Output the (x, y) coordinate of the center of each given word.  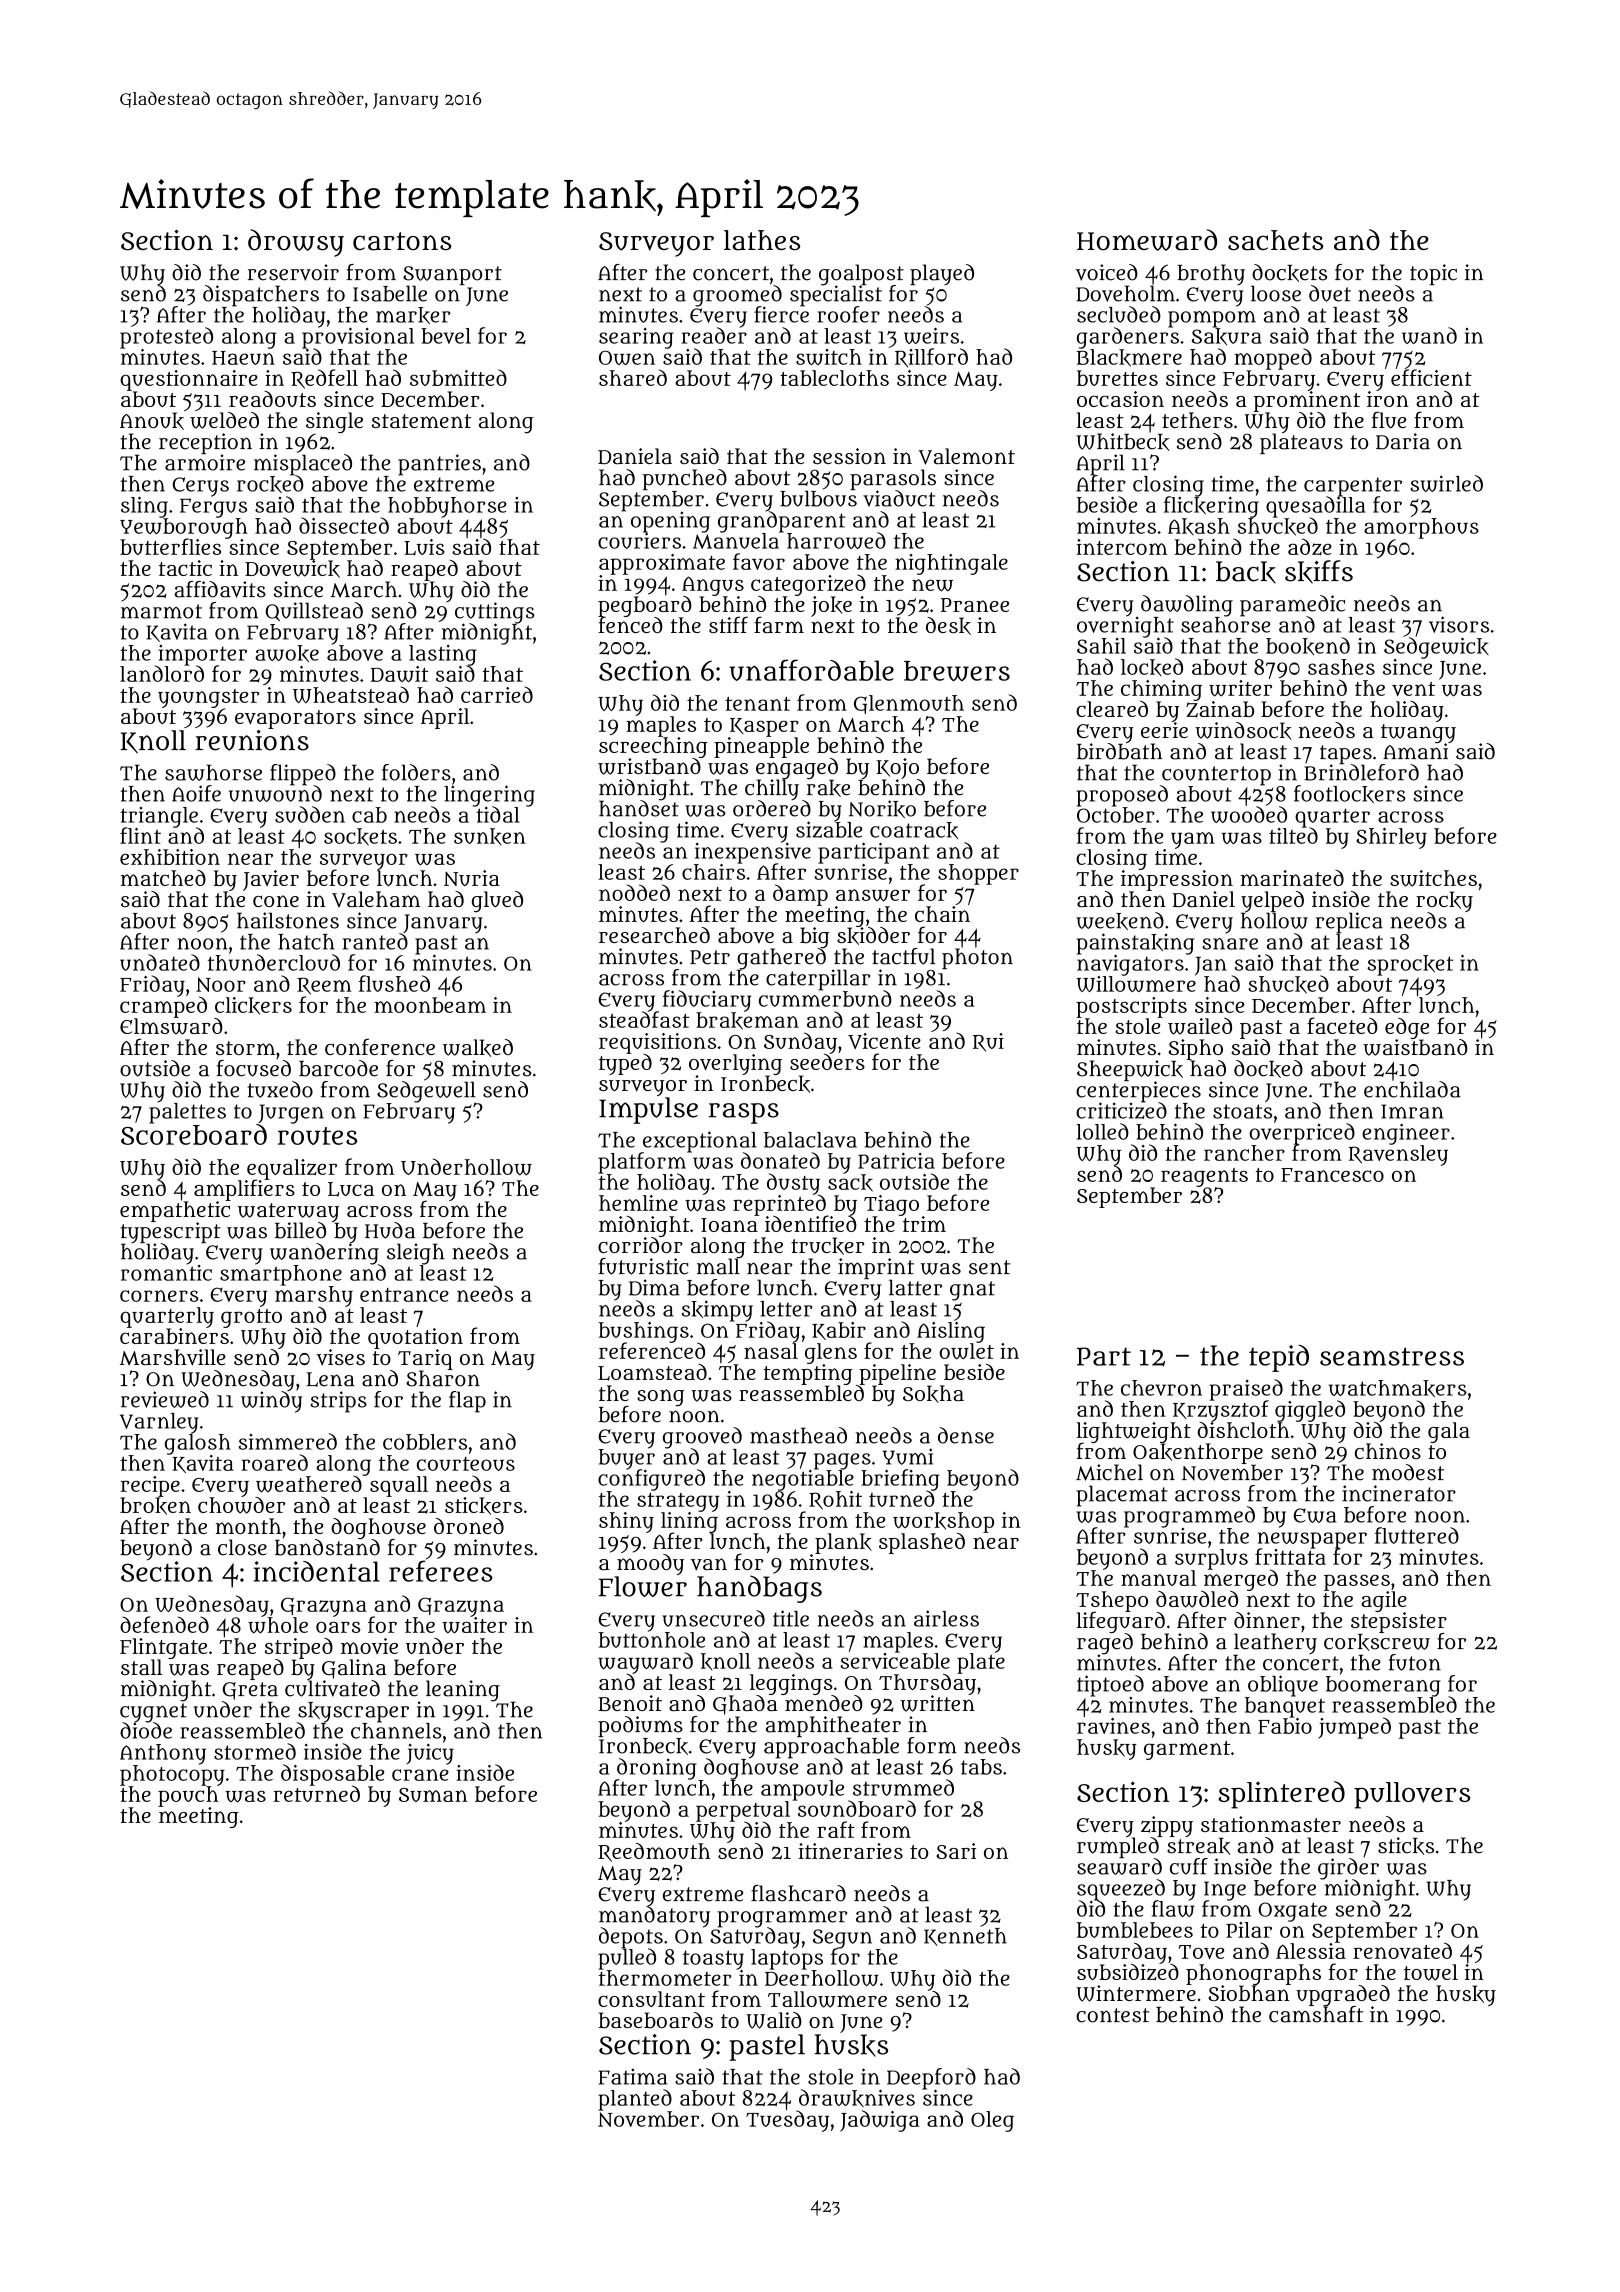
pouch (188, 1796)
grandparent (782, 522)
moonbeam (430, 1005)
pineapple (761, 747)
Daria (1403, 441)
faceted (1342, 1025)
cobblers (425, 1442)
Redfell (324, 379)
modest (1408, 1472)
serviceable (895, 1661)
